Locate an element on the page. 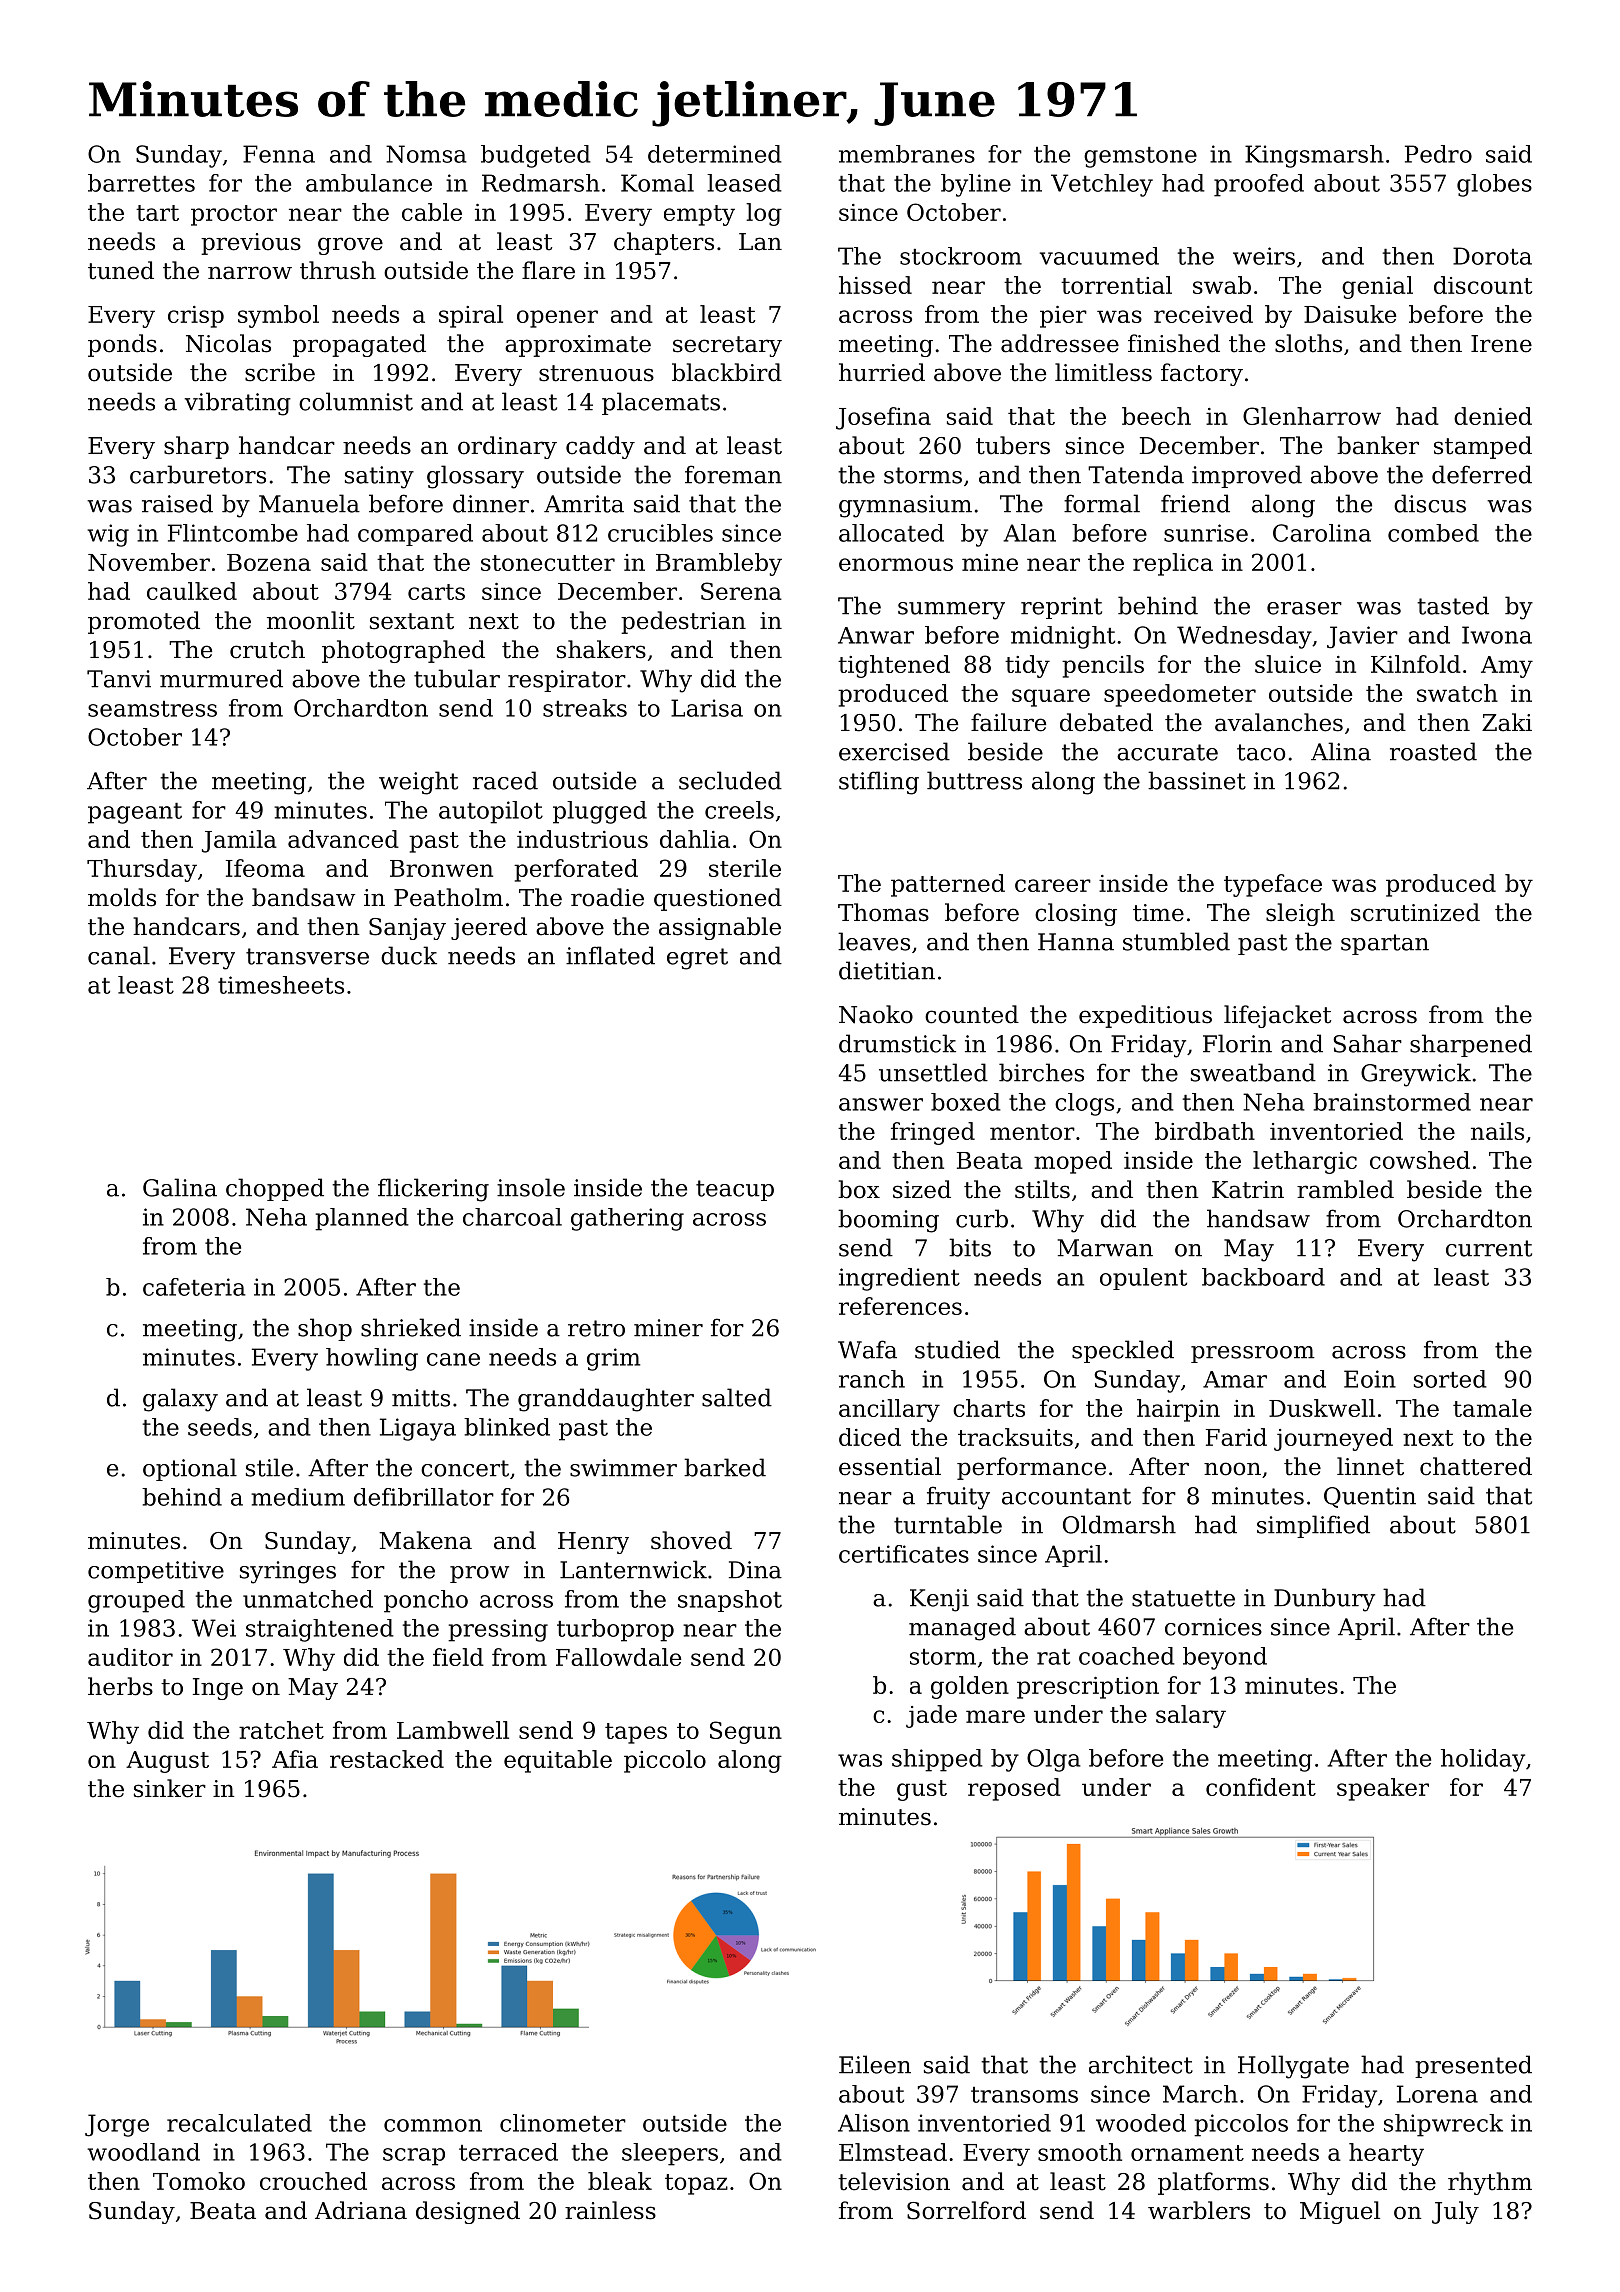  budgeted is located at coordinates (536, 156).
